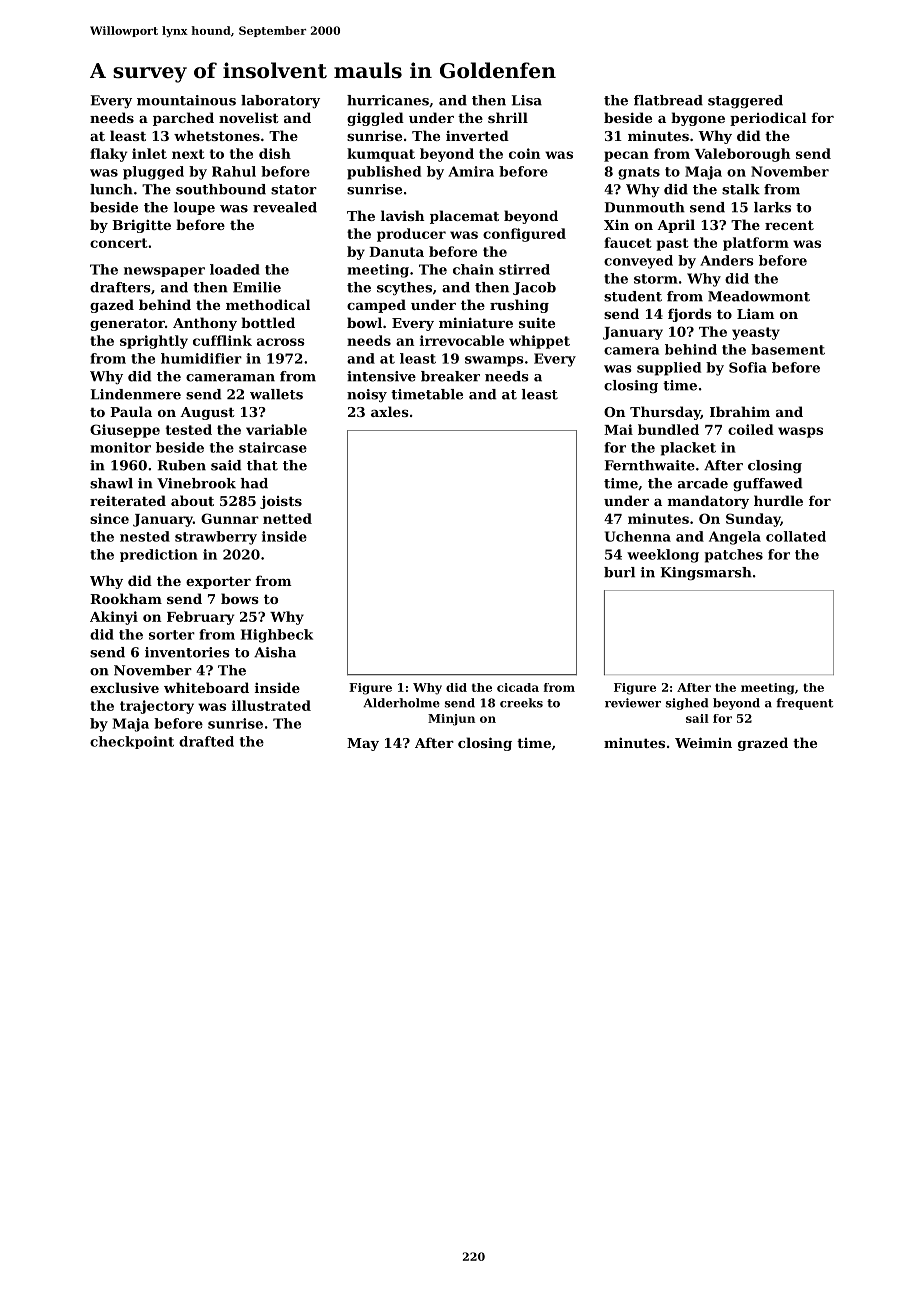 This document has width=924, height=1308. What do you see at coordinates (226, 465) in the document?
I see `said` at bounding box center [226, 465].
